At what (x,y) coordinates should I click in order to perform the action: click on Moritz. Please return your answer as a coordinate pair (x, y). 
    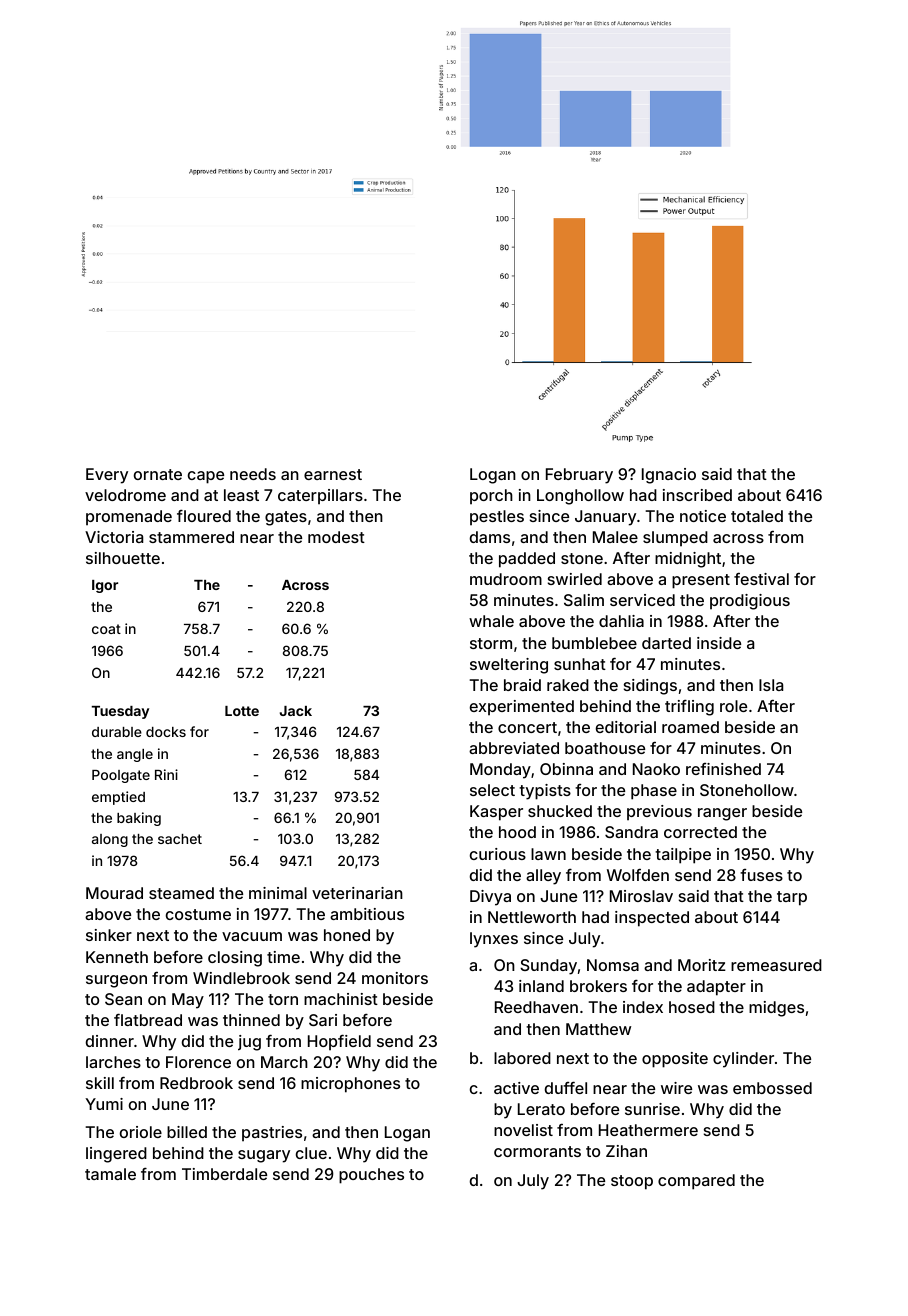
    Looking at the image, I should click on (702, 965).
